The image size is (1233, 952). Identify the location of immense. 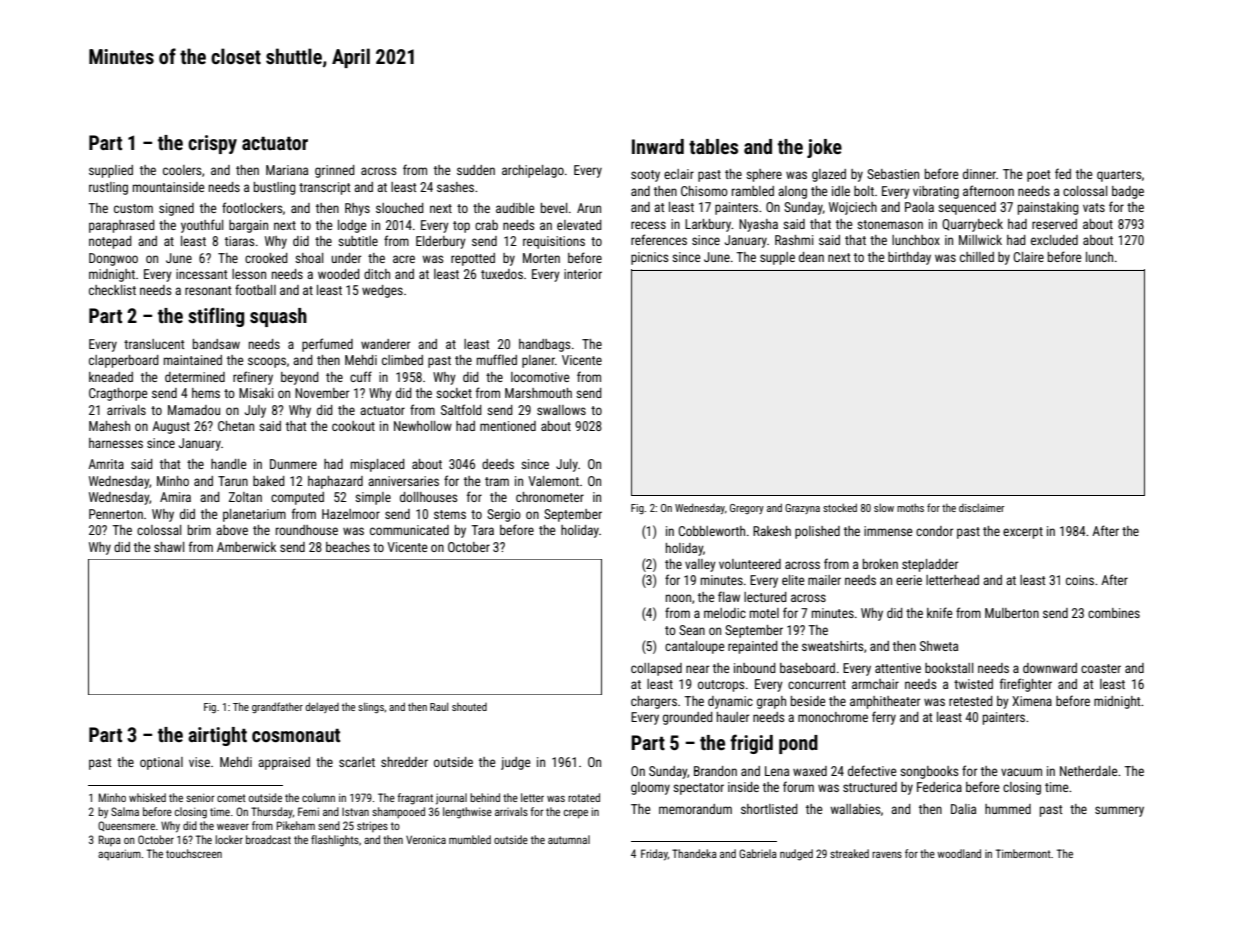
(888, 531).
